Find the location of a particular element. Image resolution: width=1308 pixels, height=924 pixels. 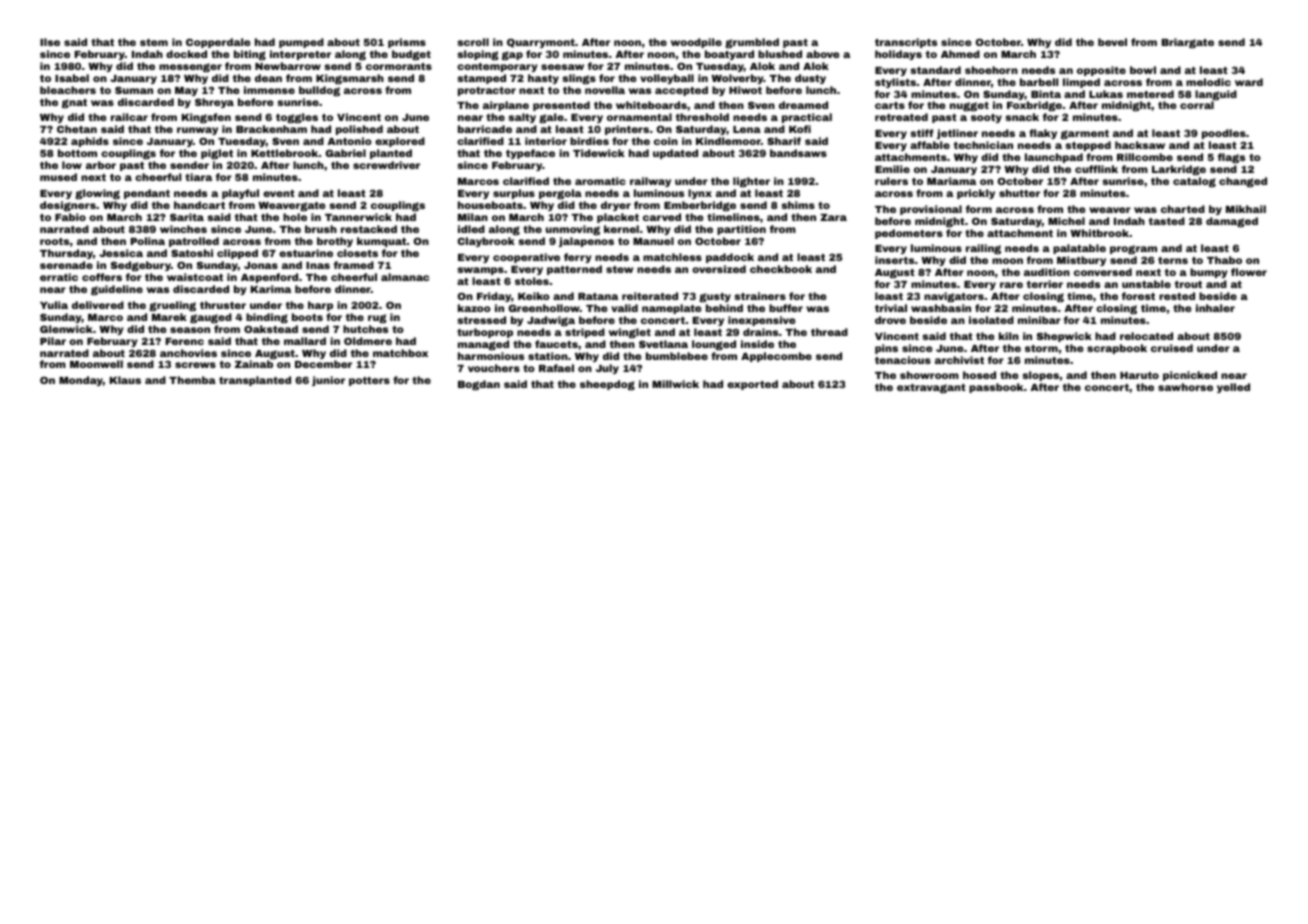

bowl is located at coordinates (1143, 70).
